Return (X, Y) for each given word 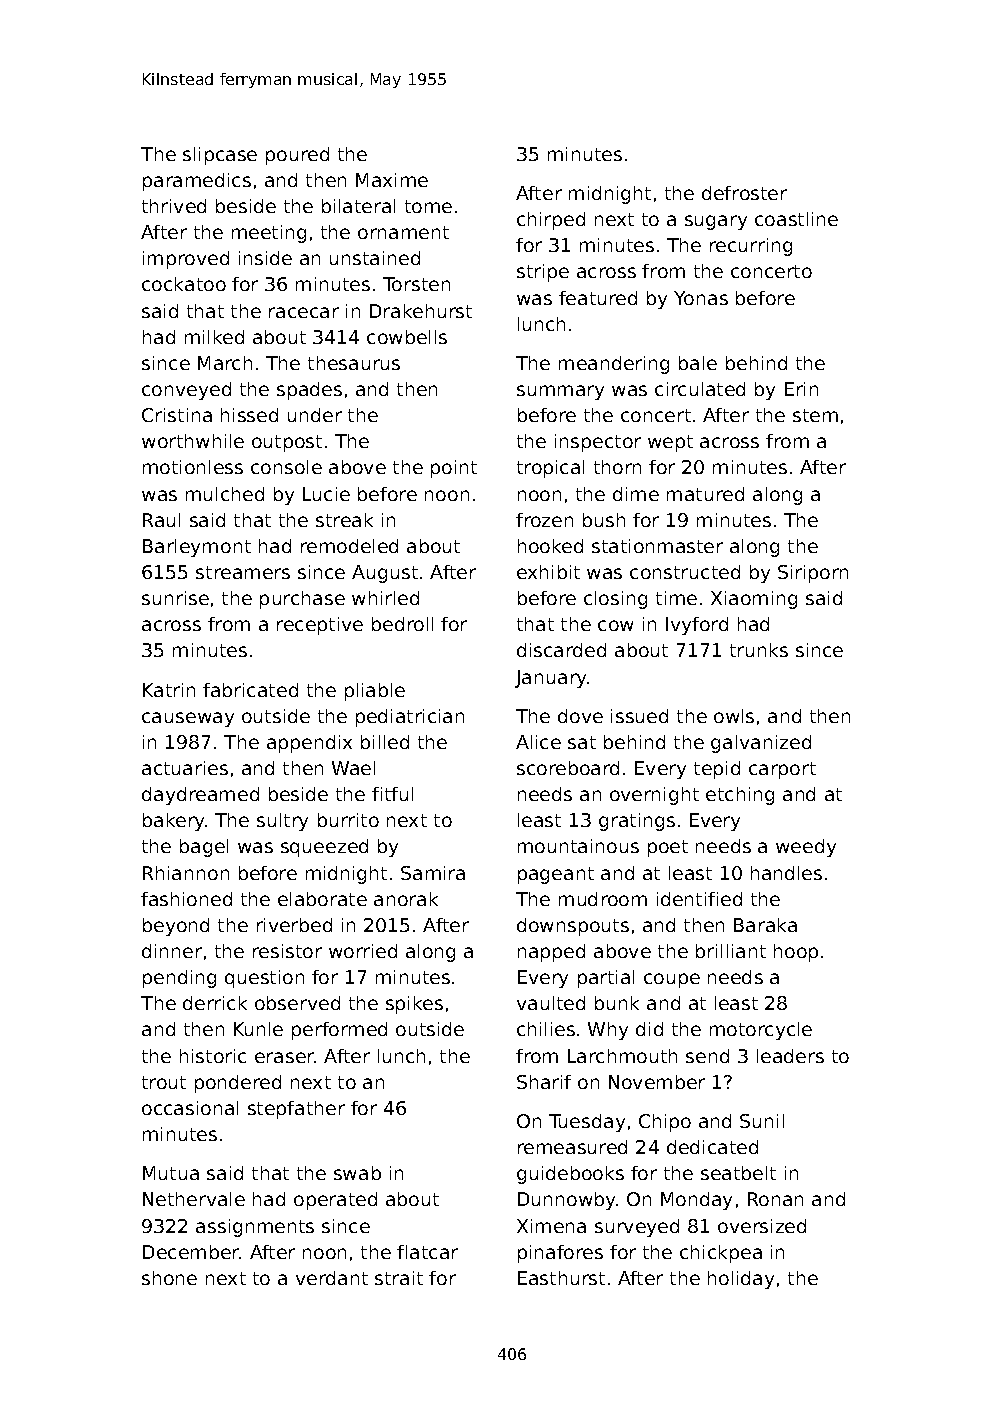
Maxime (392, 180)
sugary (716, 222)
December (191, 1252)
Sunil (762, 1121)
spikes (414, 1005)
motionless (193, 467)
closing (615, 600)
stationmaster (657, 546)
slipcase (220, 156)
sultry (282, 822)
